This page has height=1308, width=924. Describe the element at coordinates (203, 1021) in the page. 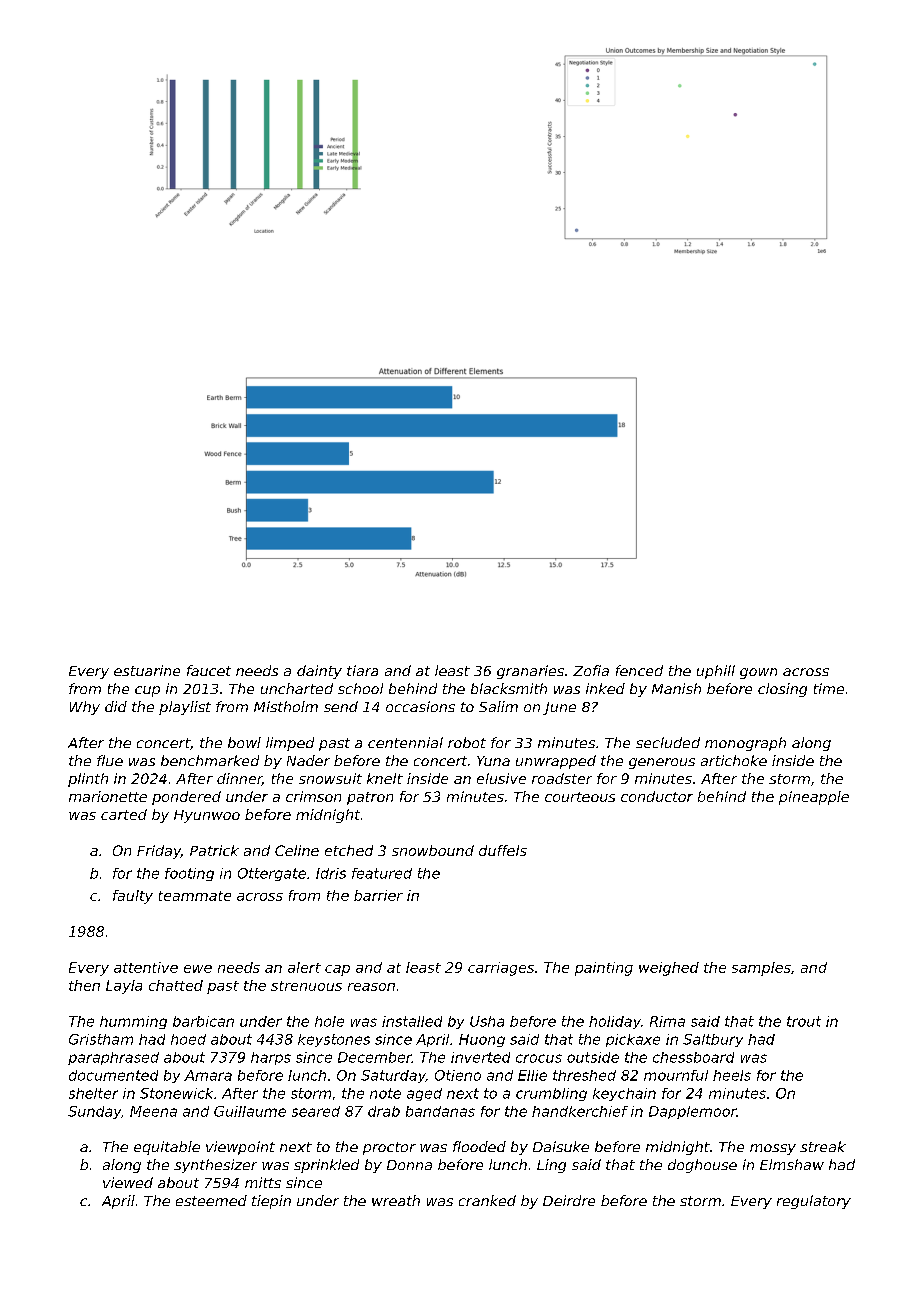

I see `barbican` at that location.
